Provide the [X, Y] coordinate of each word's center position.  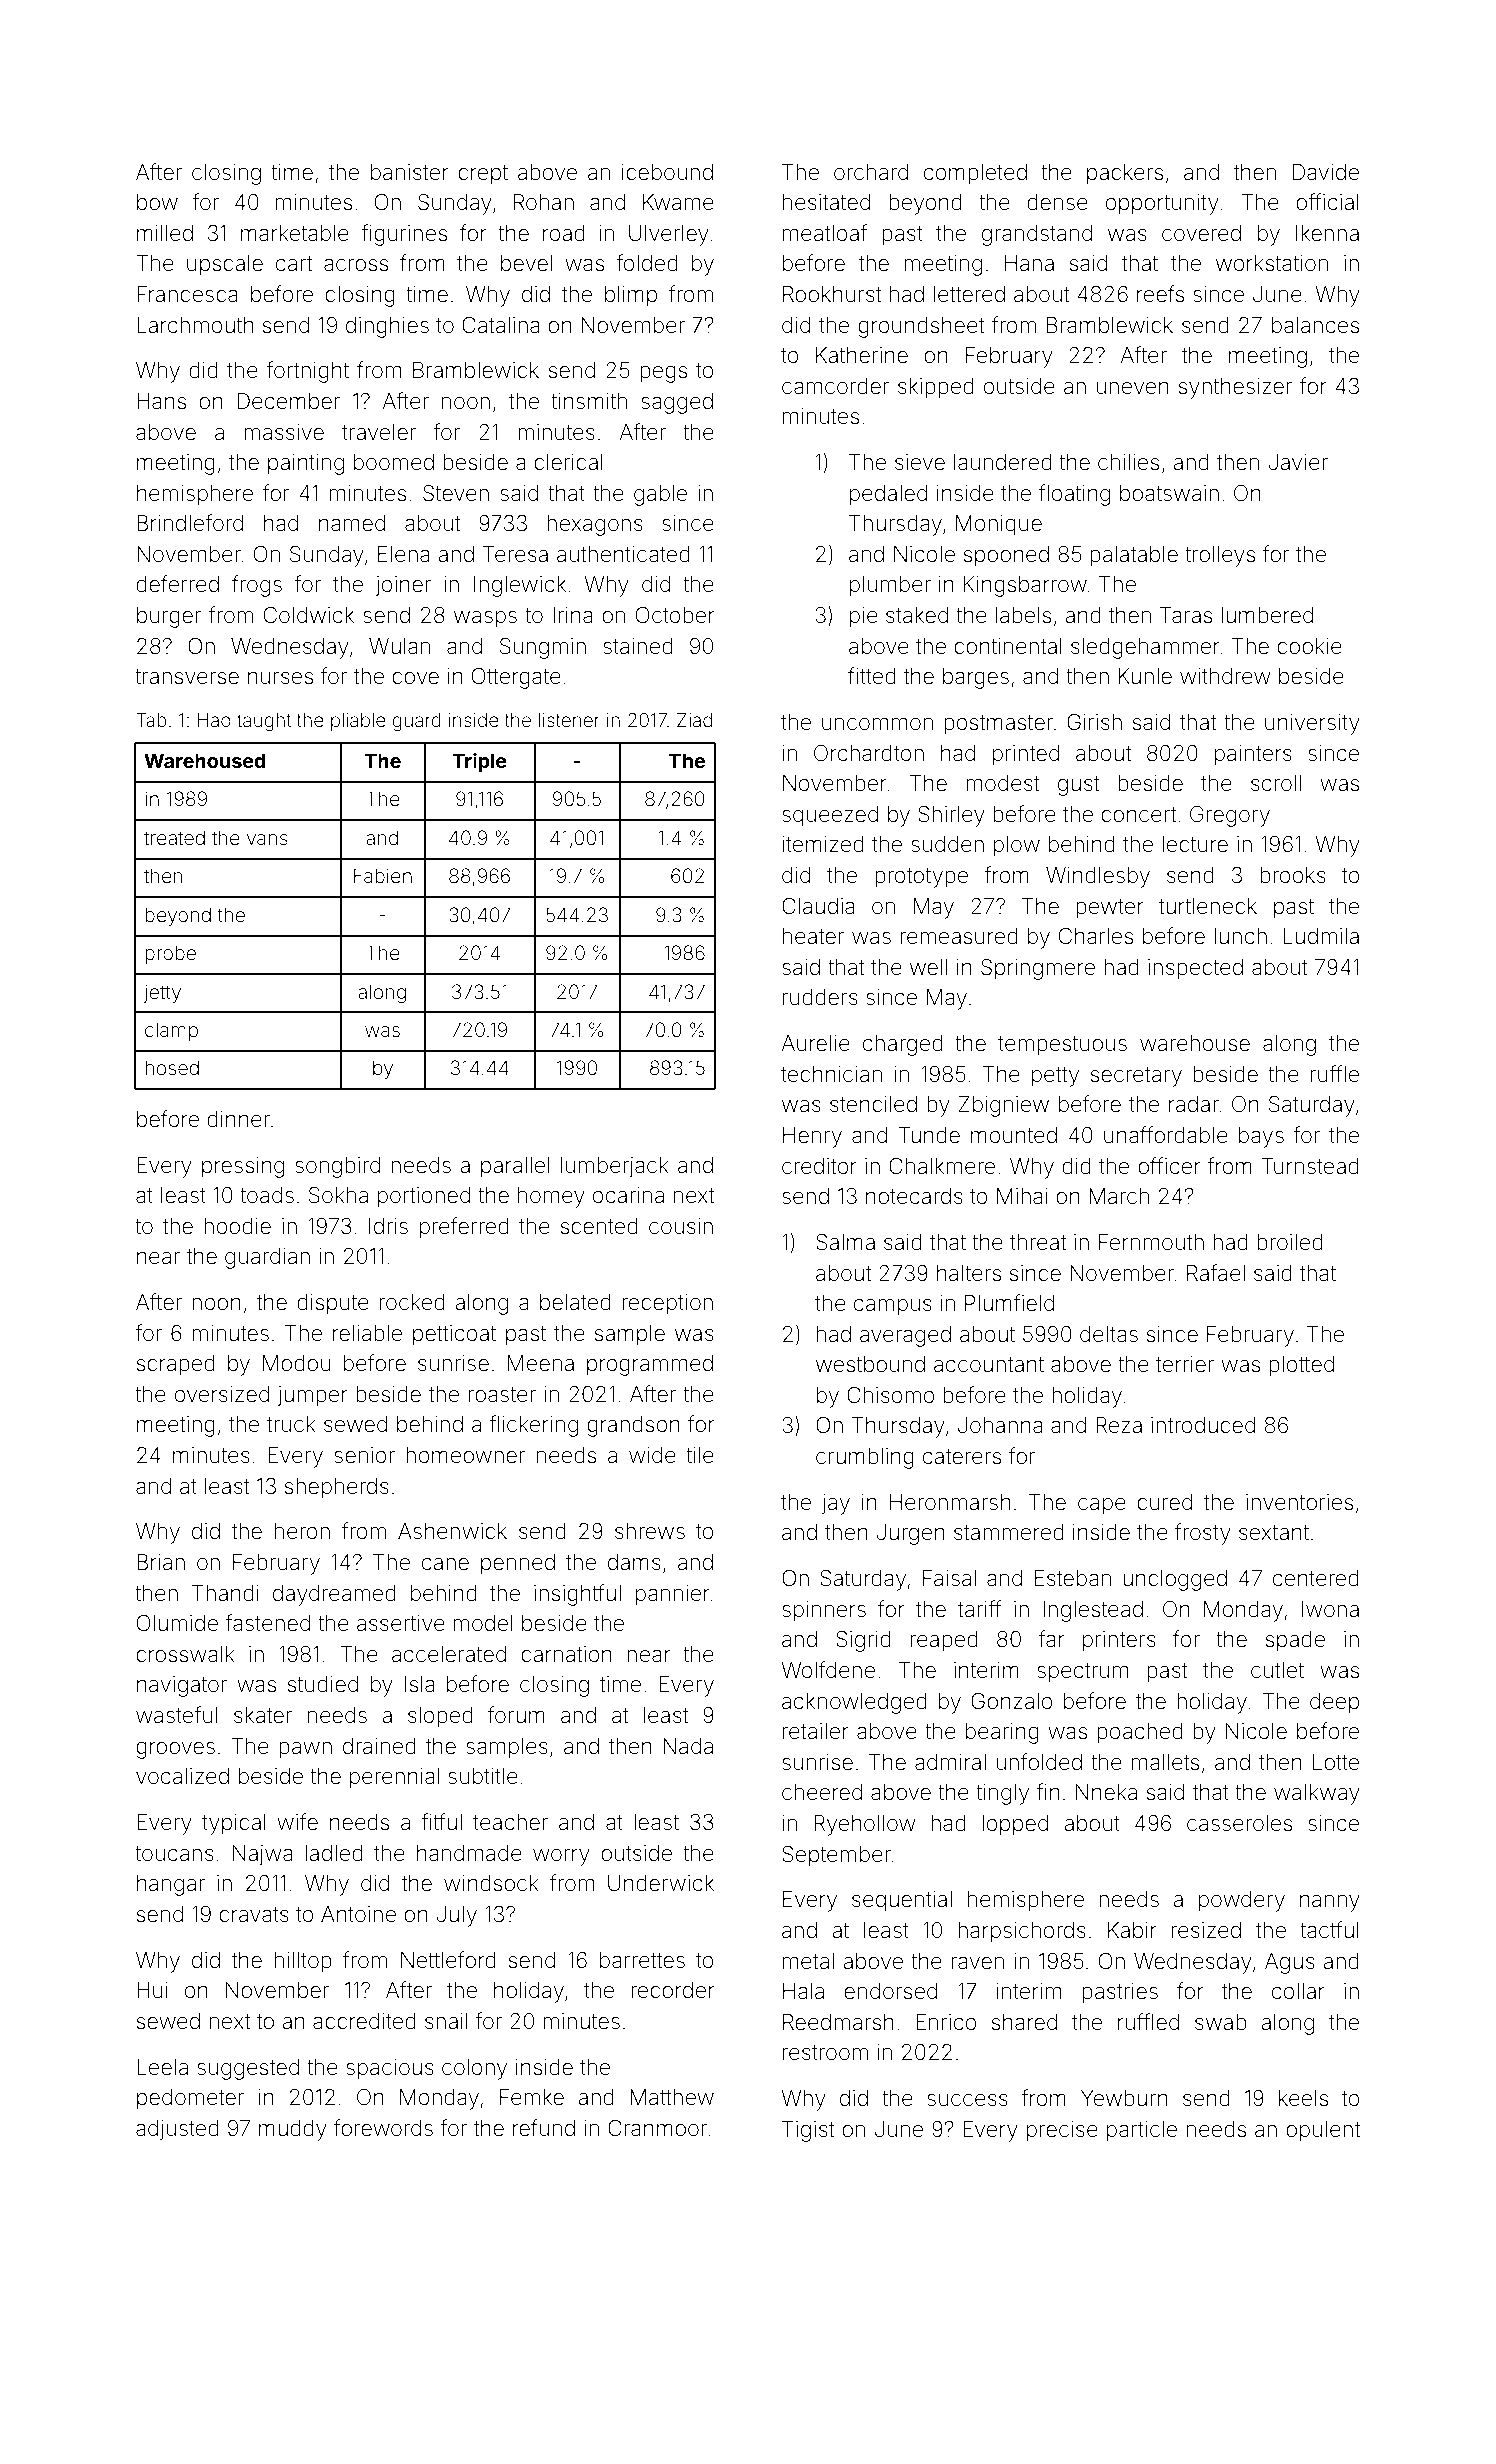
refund [544, 2128]
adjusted [177, 2130]
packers [1125, 174]
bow [157, 202]
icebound [667, 172]
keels [1303, 2098]
